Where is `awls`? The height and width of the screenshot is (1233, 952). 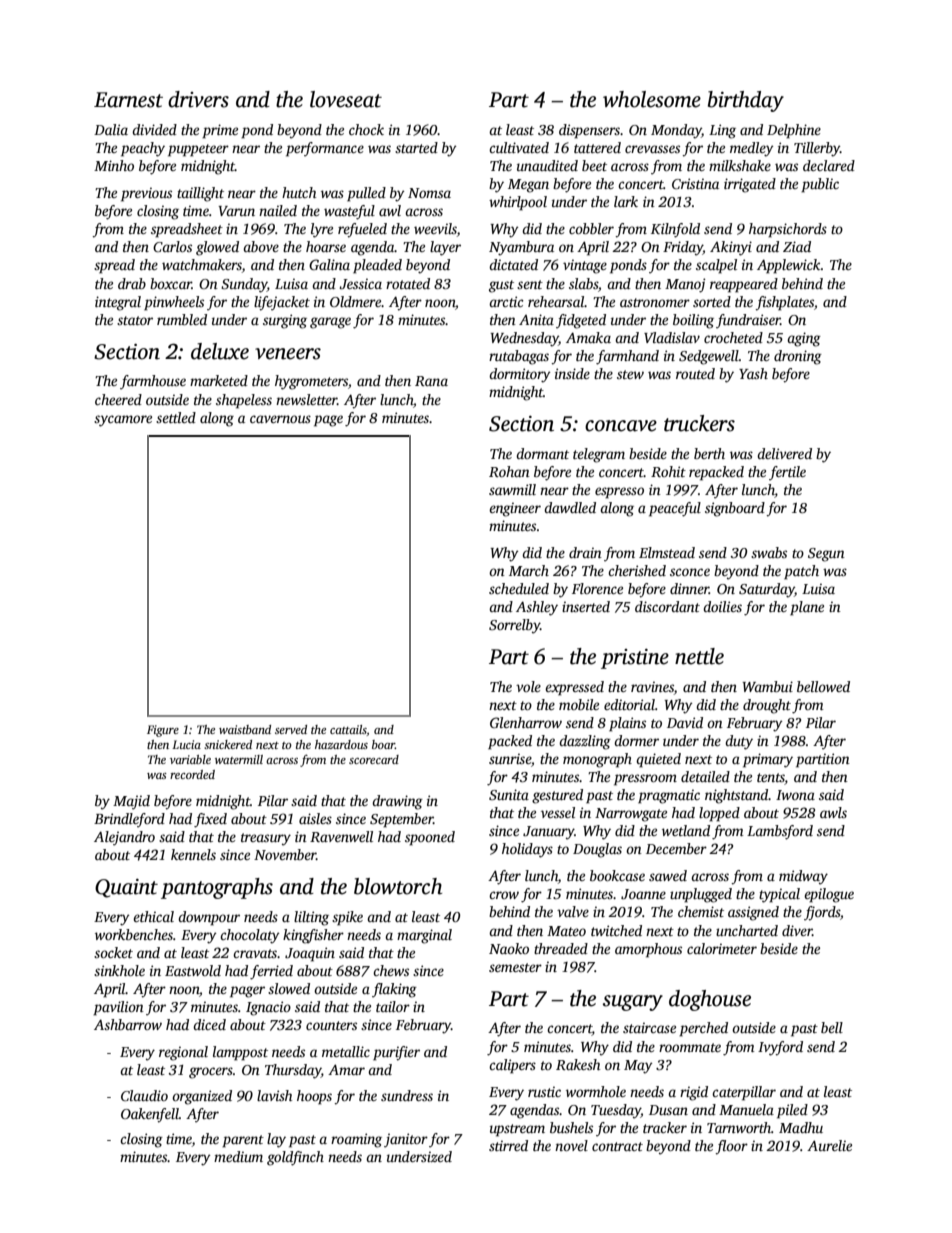 awls is located at coordinates (833, 812).
